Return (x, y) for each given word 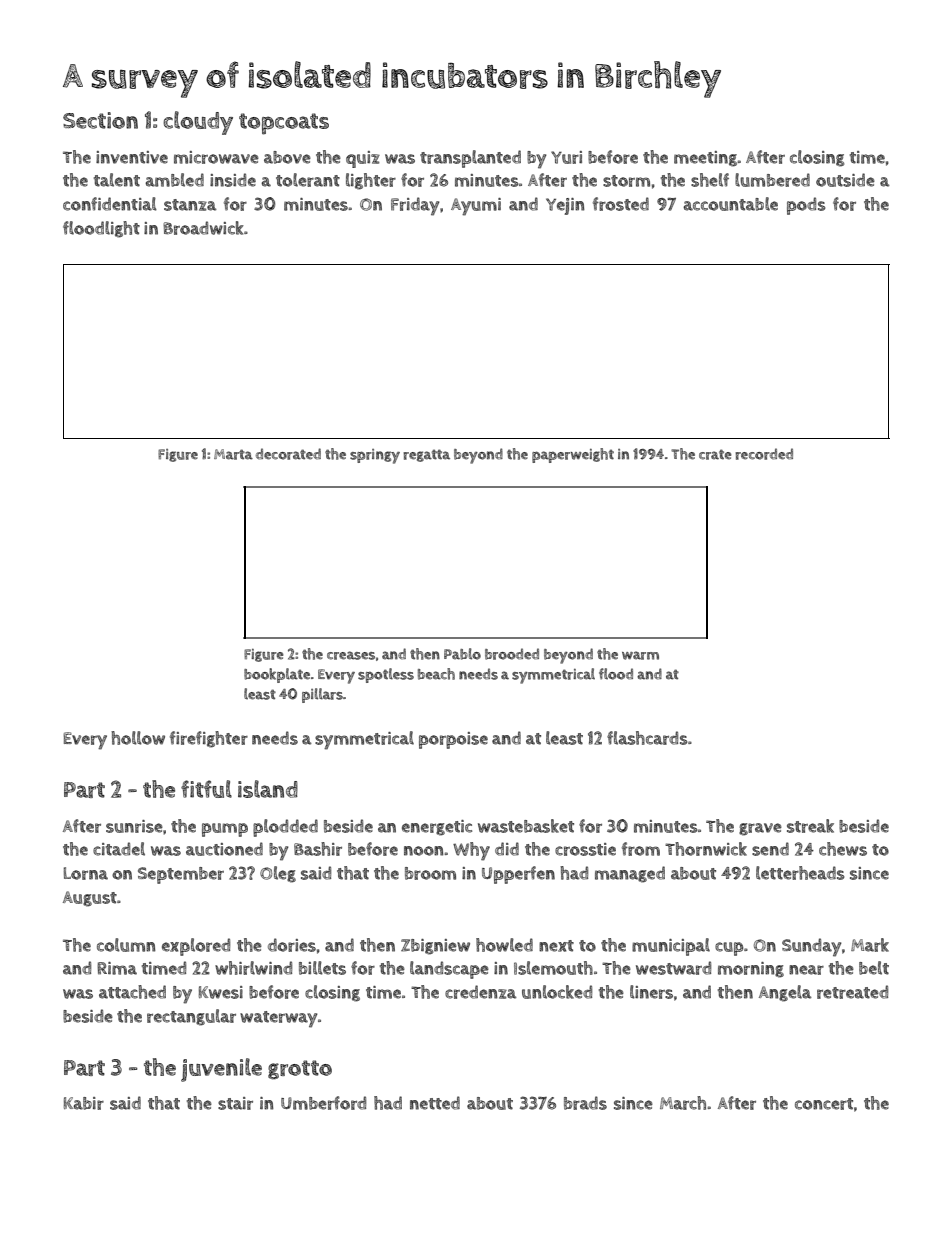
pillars (322, 695)
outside (845, 180)
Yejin (565, 206)
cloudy (198, 123)
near (806, 970)
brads (585, 1103)
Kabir (84, 1103)
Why (471, 851)
